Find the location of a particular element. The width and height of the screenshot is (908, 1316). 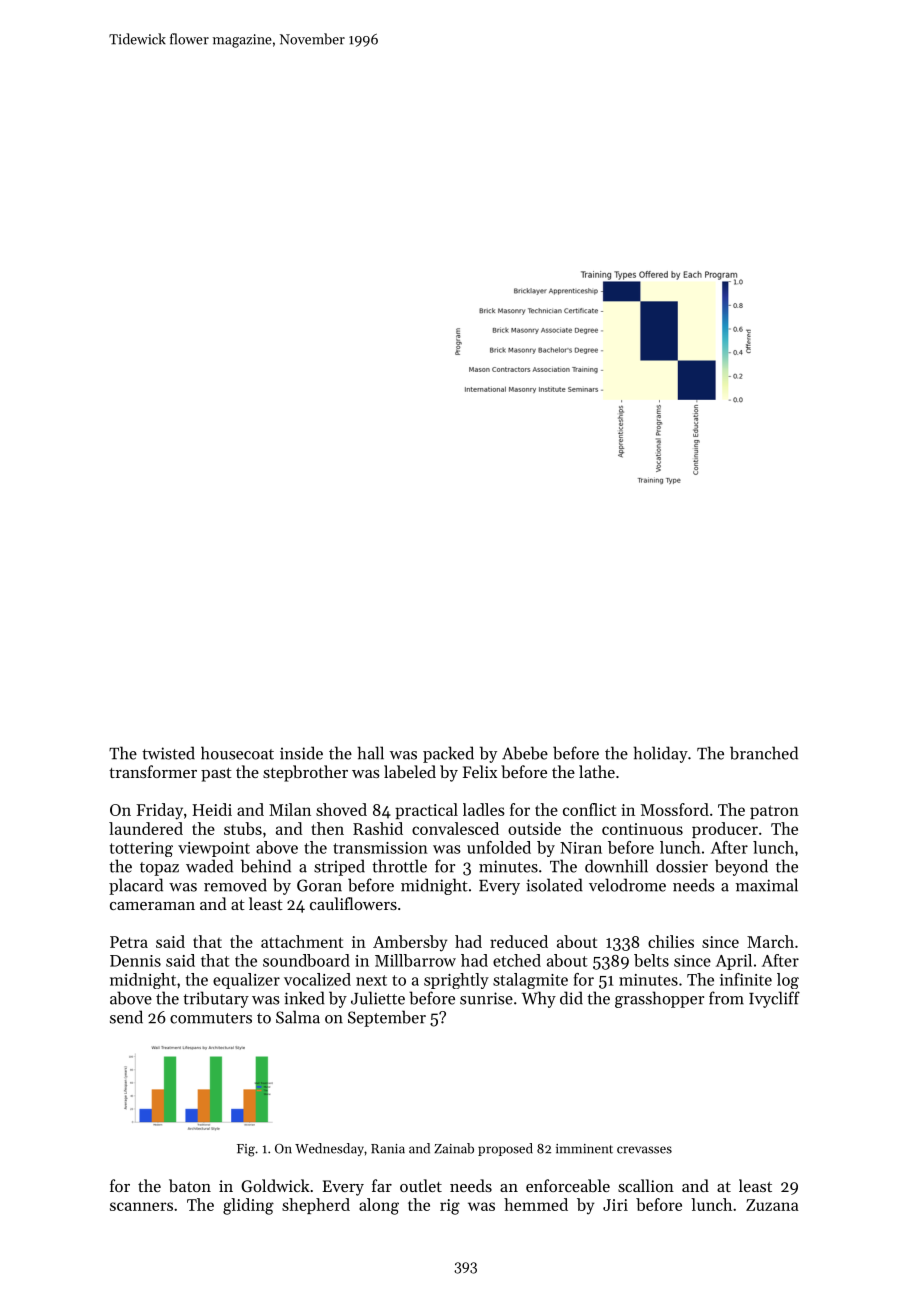

commuters is located at coordinates (211, 1018).
